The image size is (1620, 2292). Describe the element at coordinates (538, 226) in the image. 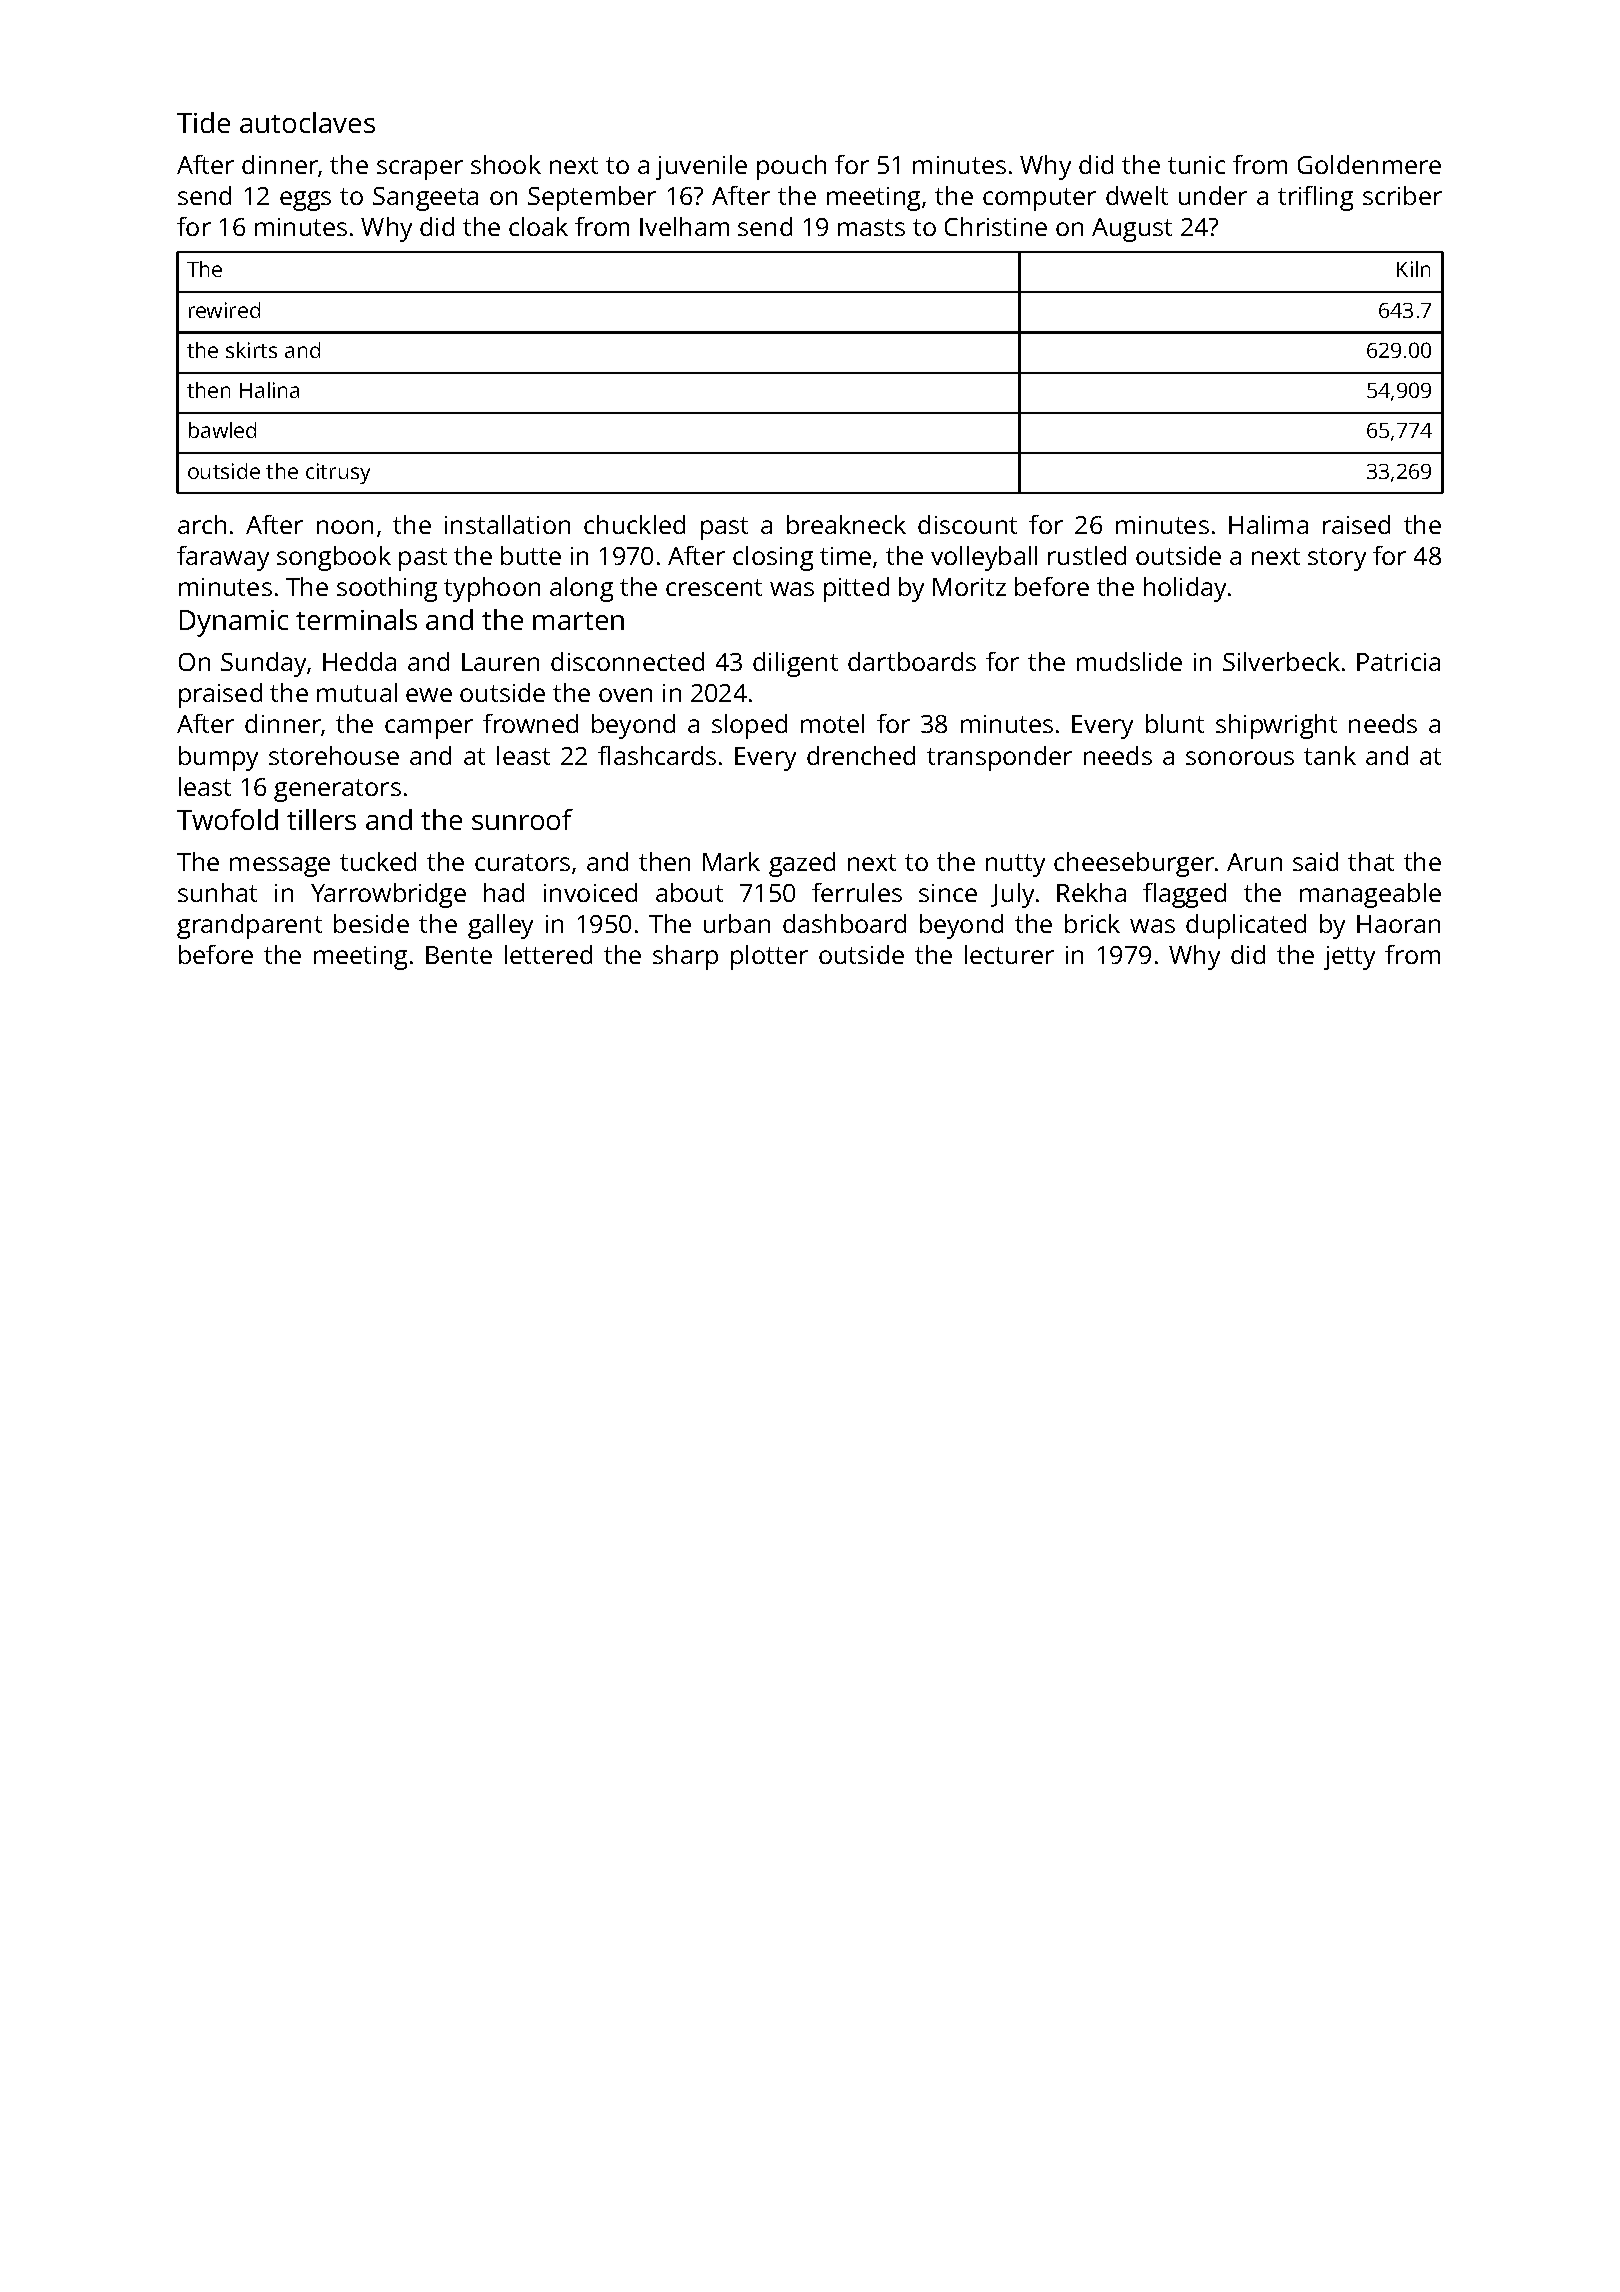

I see `cloak` at that location.
